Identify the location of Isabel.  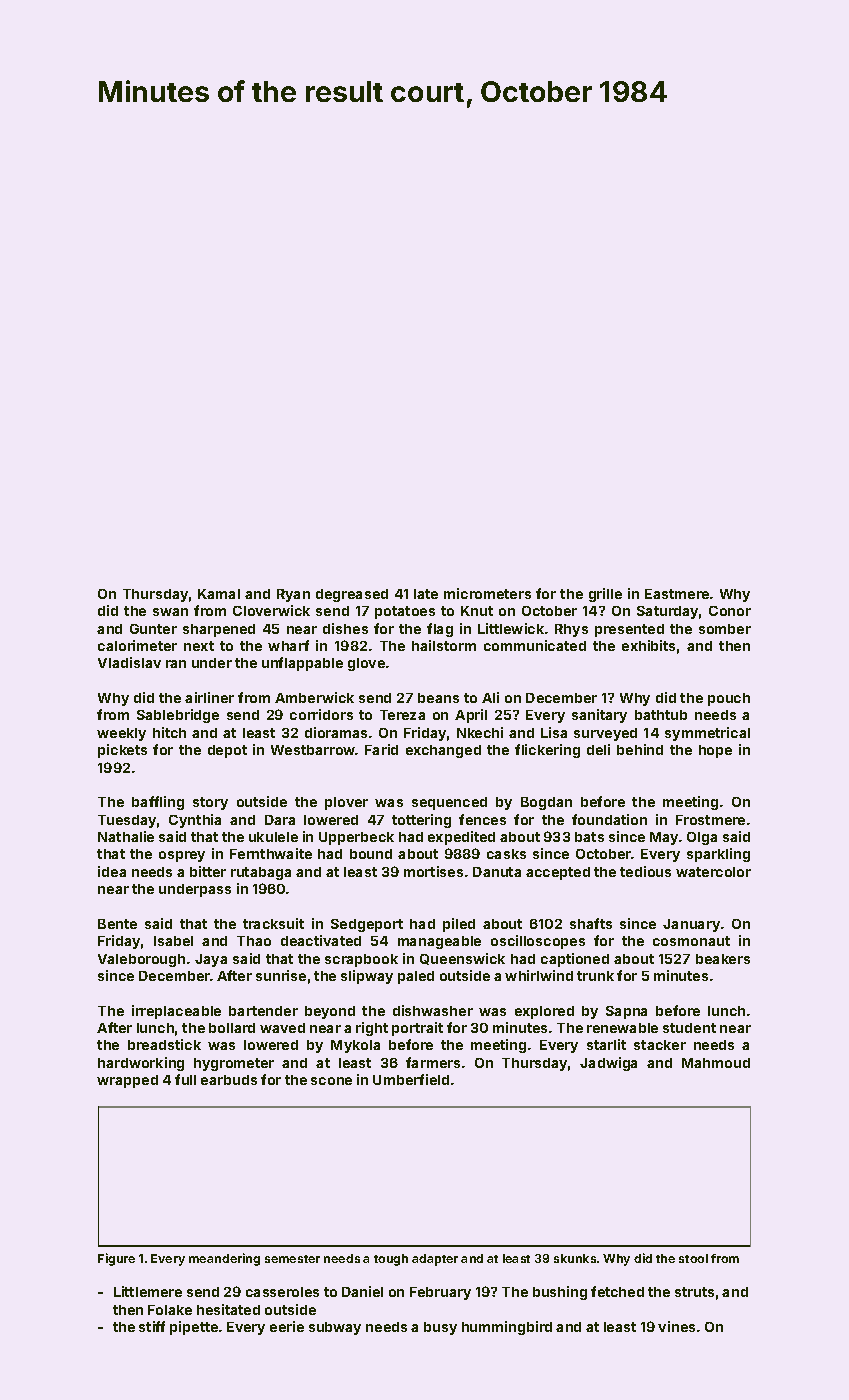
(173, 941).
